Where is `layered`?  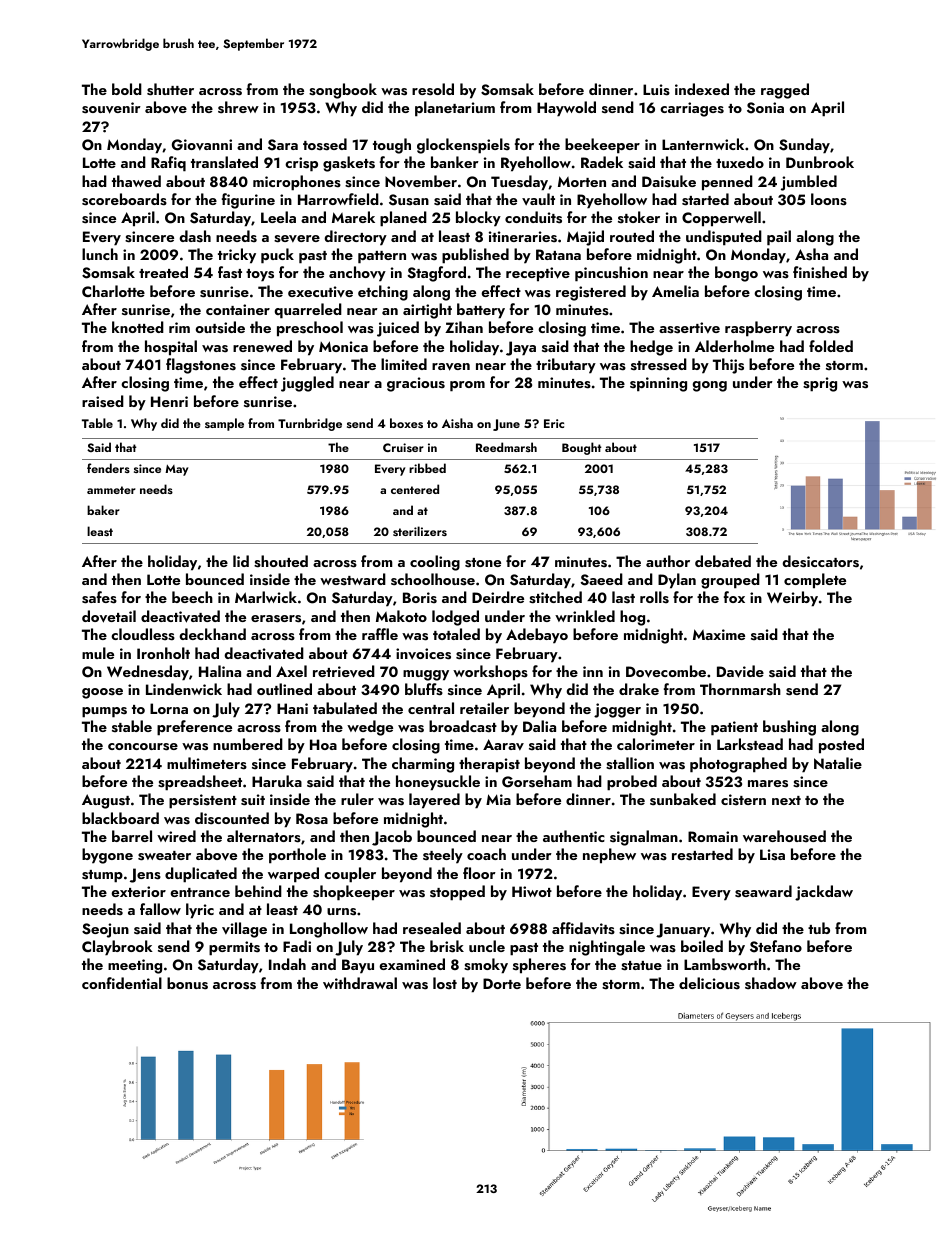
layered is located at coordinates (434, 801).
